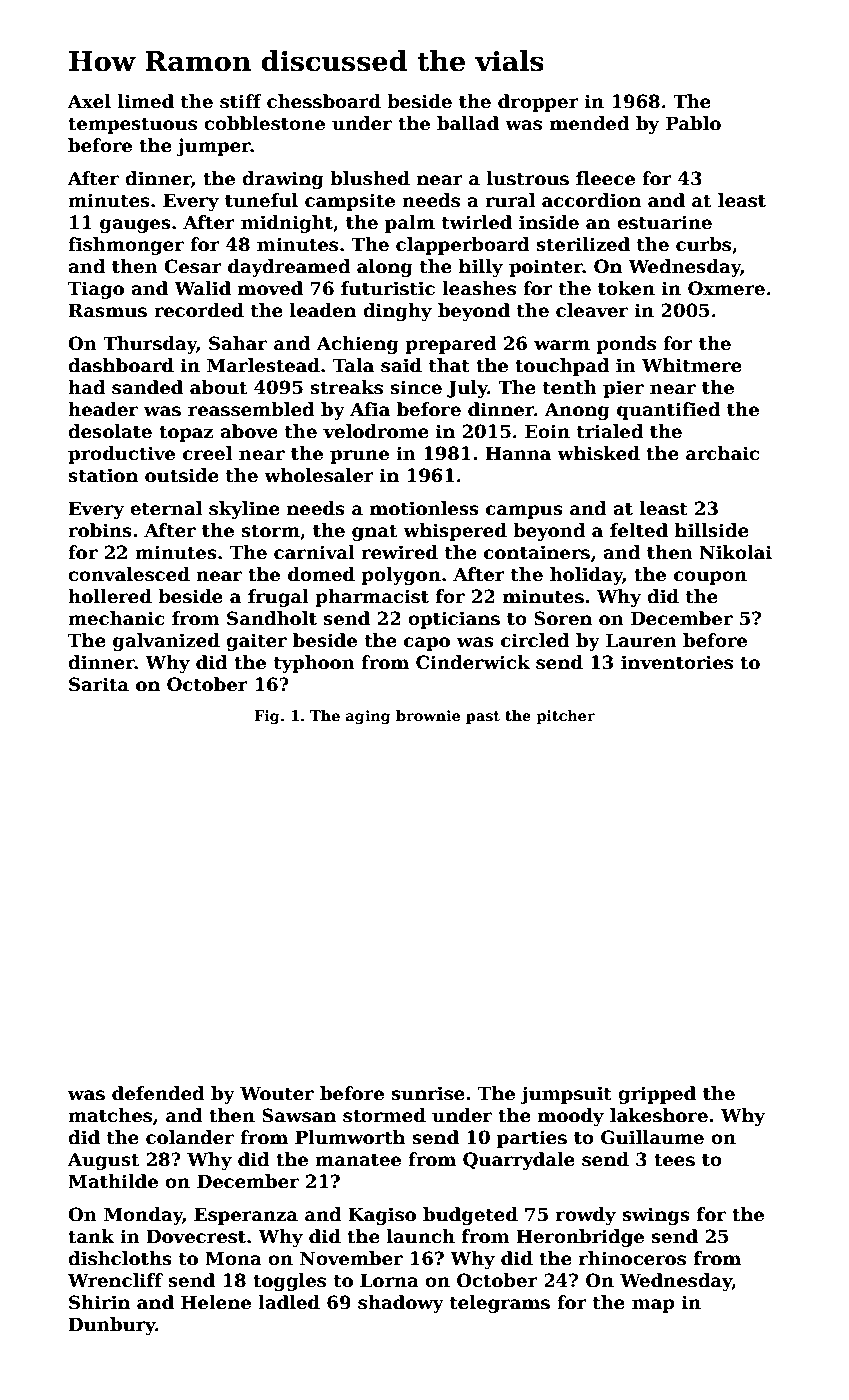 This screenshot has width=849, height=1400. What do you see at coordinates (158, 1093) in the screenshot?
I see `defended` at bounding box center [158, 1093].
